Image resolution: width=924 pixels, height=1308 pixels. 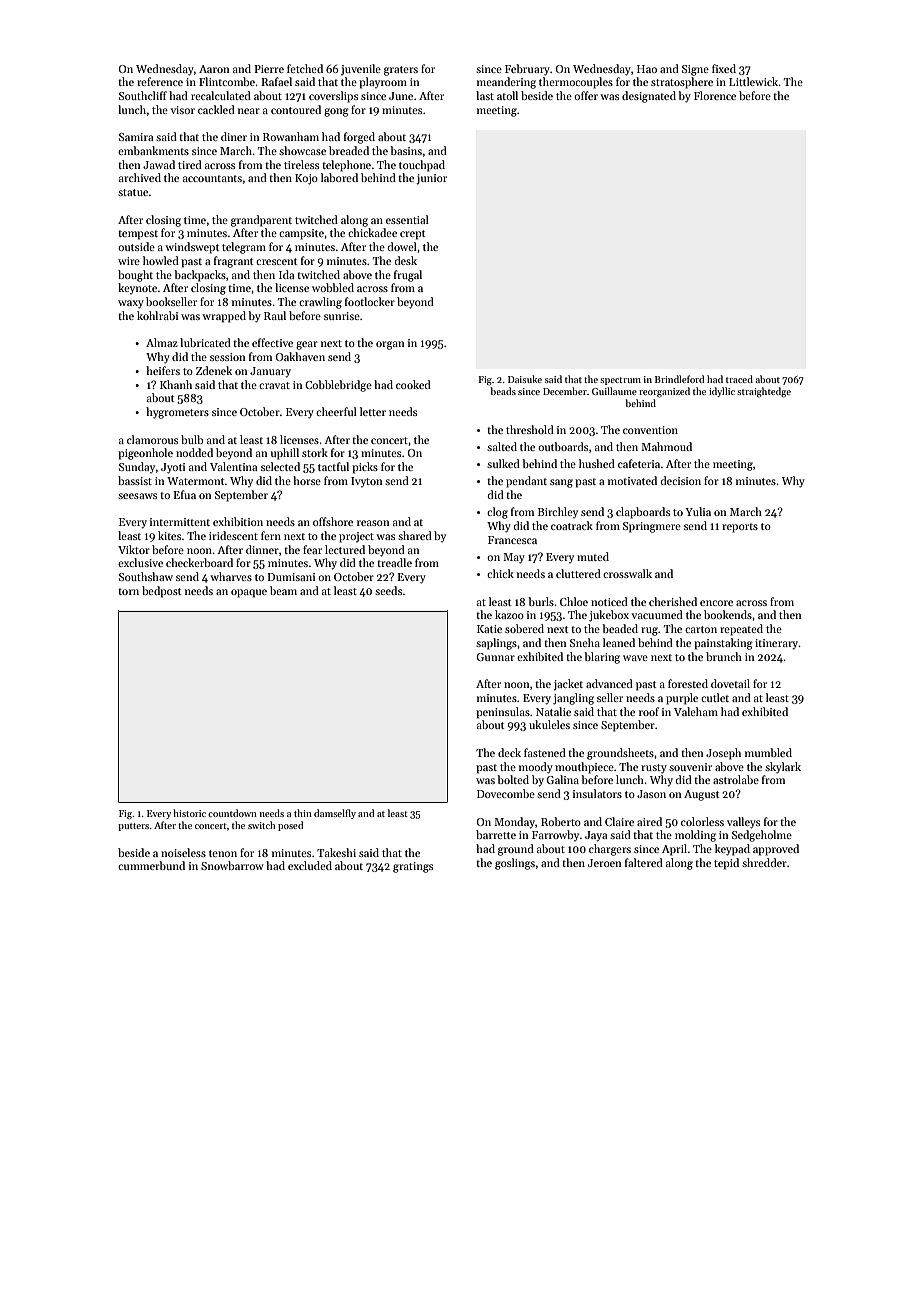 What do you see at coordinates (303, 813) in the page?
I see `thin` at bounding box center [303, 813].
